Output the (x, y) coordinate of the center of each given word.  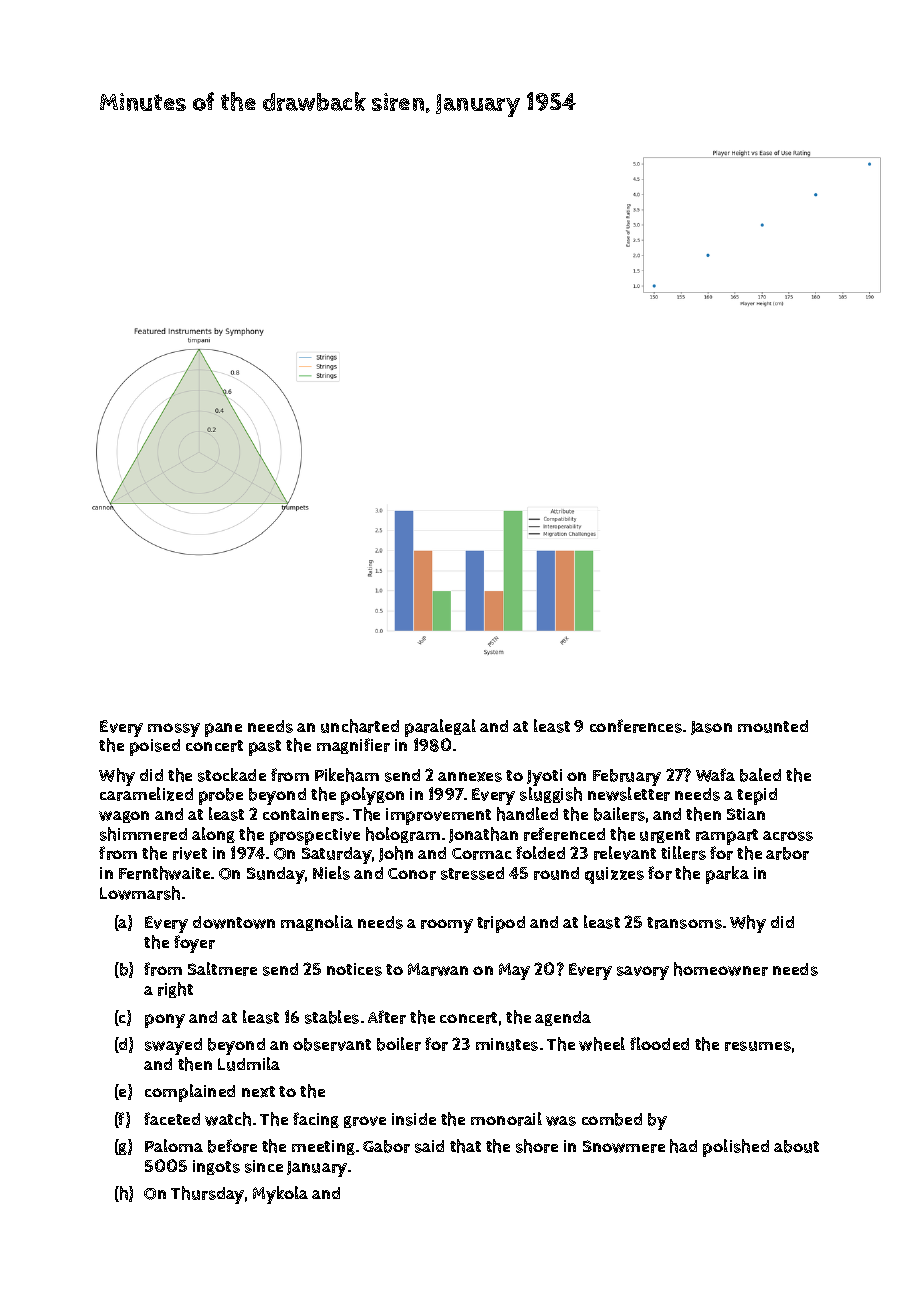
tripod (501, 924)
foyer (194, 944)
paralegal (440, 728)
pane (223, 730)
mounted (773, 726)
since (264, 1166)
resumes (758, 1046)
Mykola (280, 1195)
